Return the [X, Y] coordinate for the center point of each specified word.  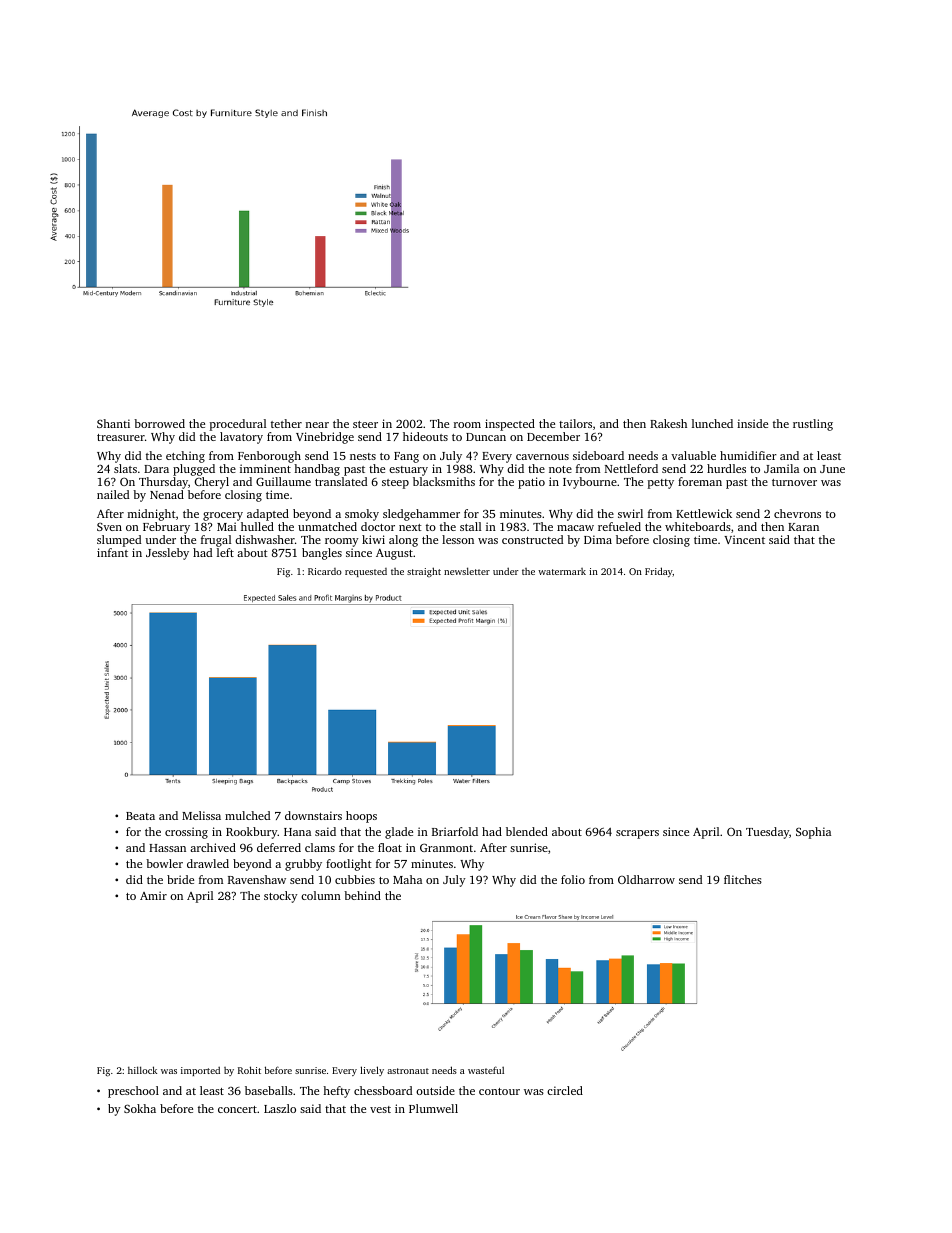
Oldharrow [646, 879]
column [321, 895]
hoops [361, 817]
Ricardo [325, 571]
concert [237, 1109]
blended [527, 831]
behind [362, 895]
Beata [140, 816]
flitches [743, 879]
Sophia [813, 833]
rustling [813, 425]
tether [286, 423]
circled [565, 1090]
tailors [575, 423]
